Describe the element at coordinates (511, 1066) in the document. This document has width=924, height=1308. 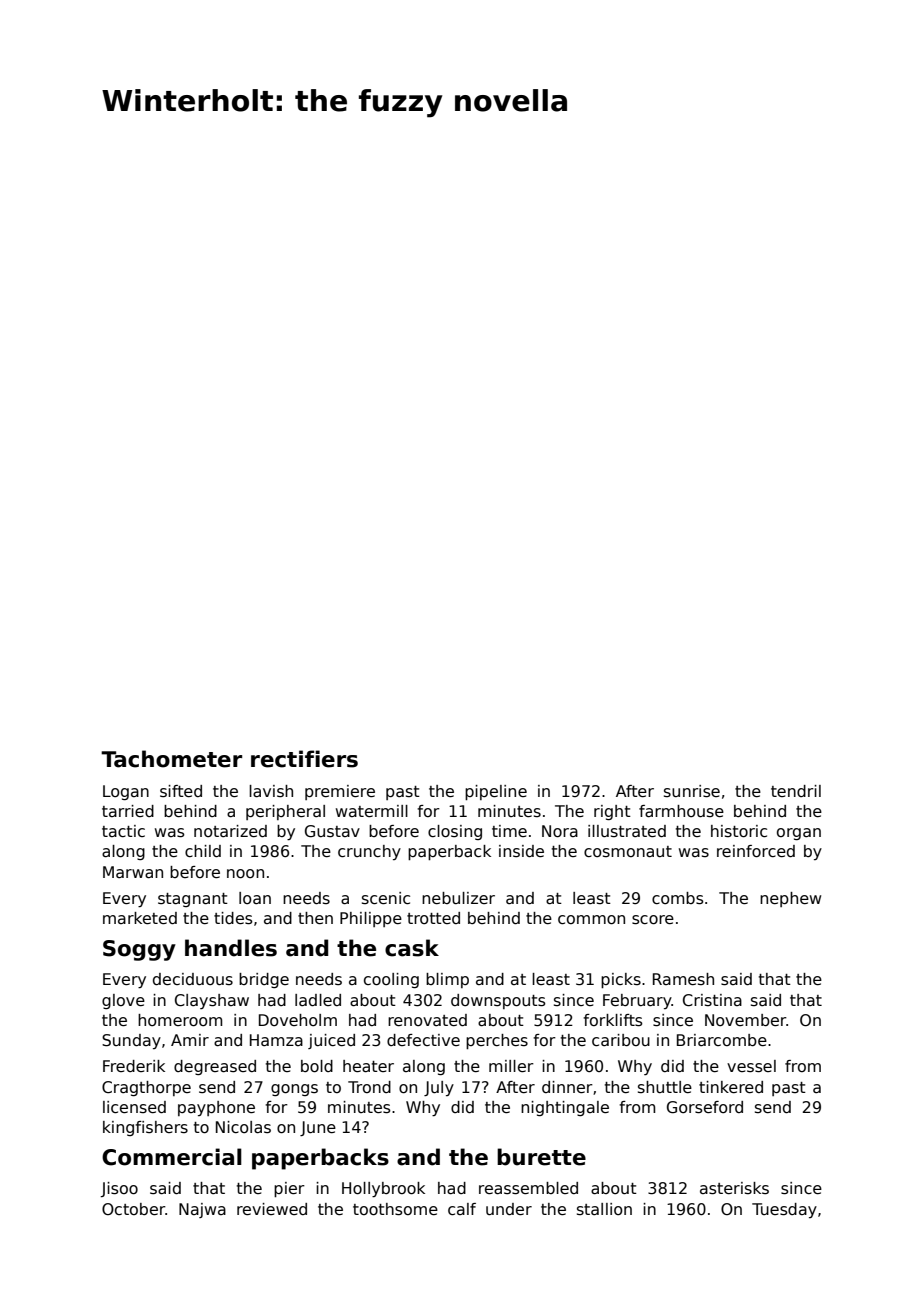
I see `miller` at that location.
